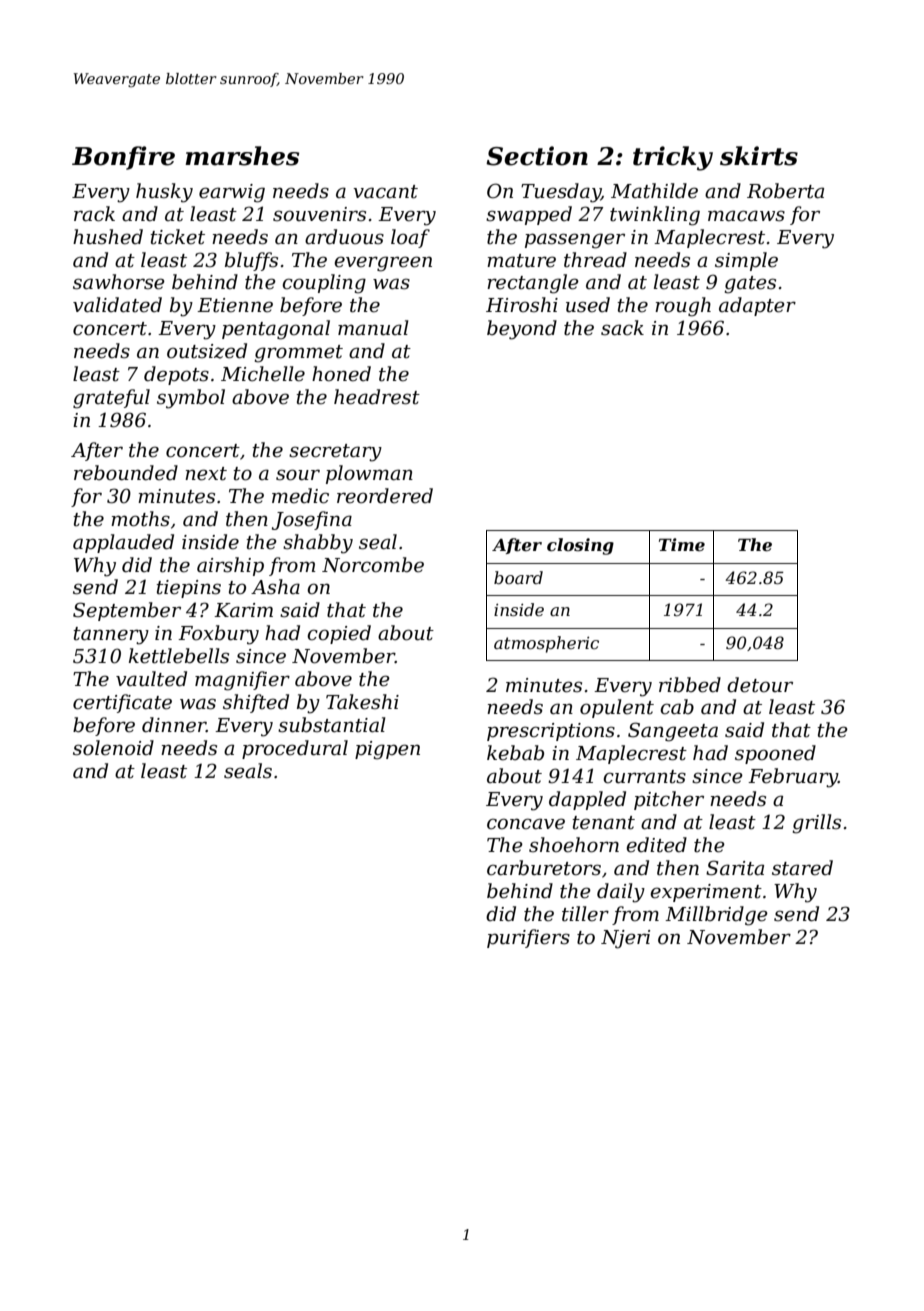  I want to click on beyond, so click(522, 330).
